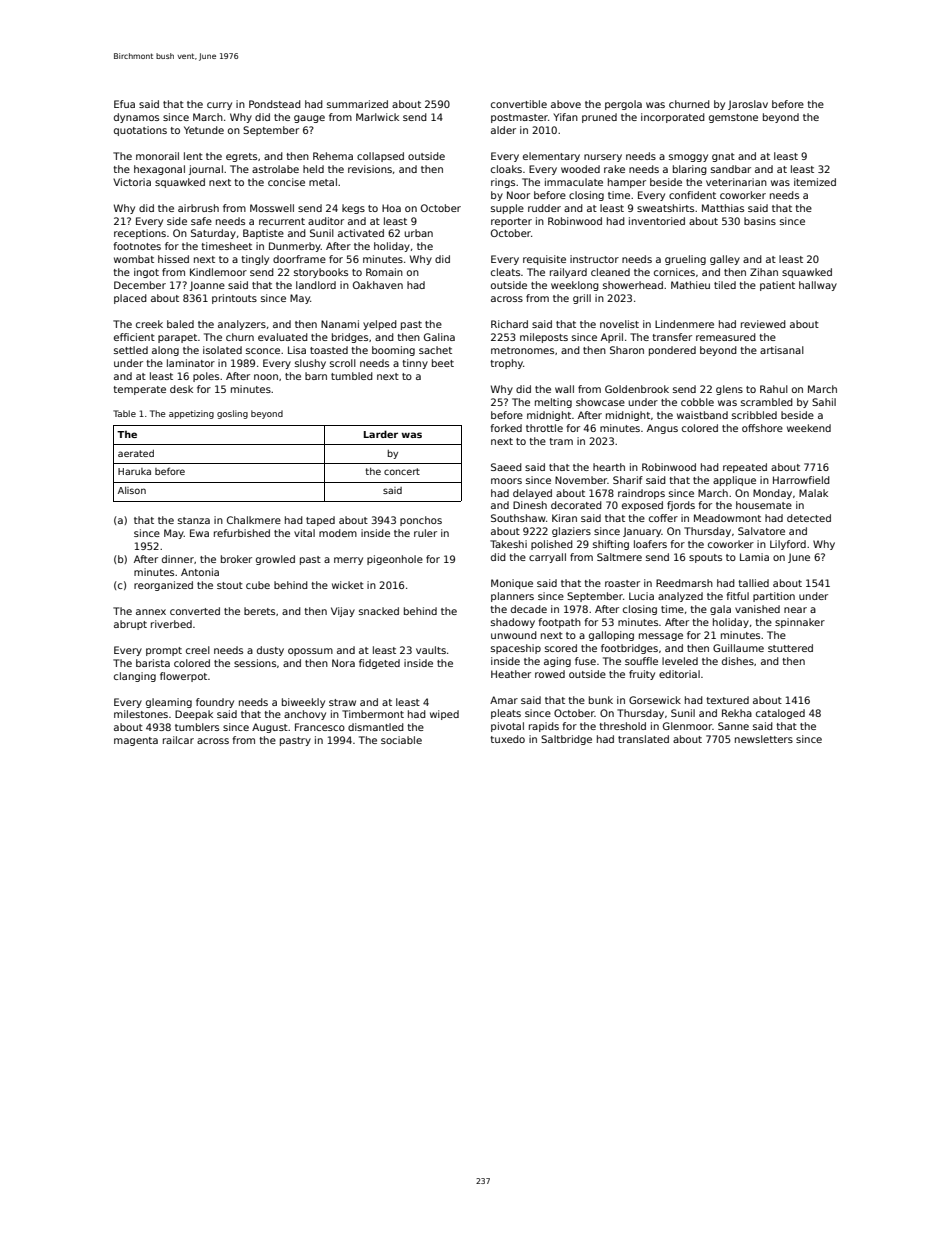 The width and height of the document is (952, 1233). Describe the element at coordinates (513, 623) in the document. I see `shadowy` at that location.
